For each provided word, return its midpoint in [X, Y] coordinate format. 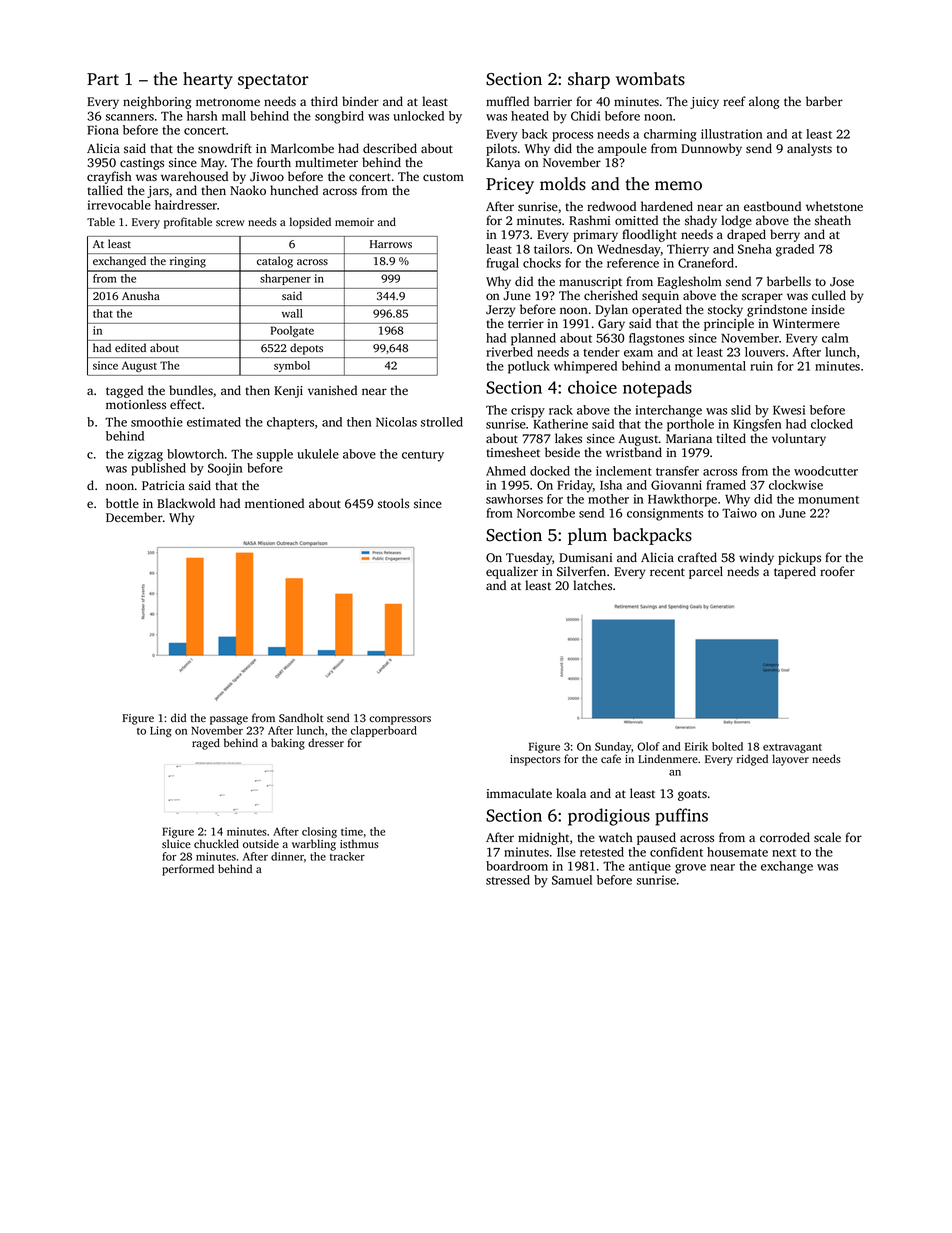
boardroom [517, 866]
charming [670, 135]
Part [103, 79]
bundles [191, 390]
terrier [526, 323]
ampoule [622, 149]
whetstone [834, 206]
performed [188, 870]
